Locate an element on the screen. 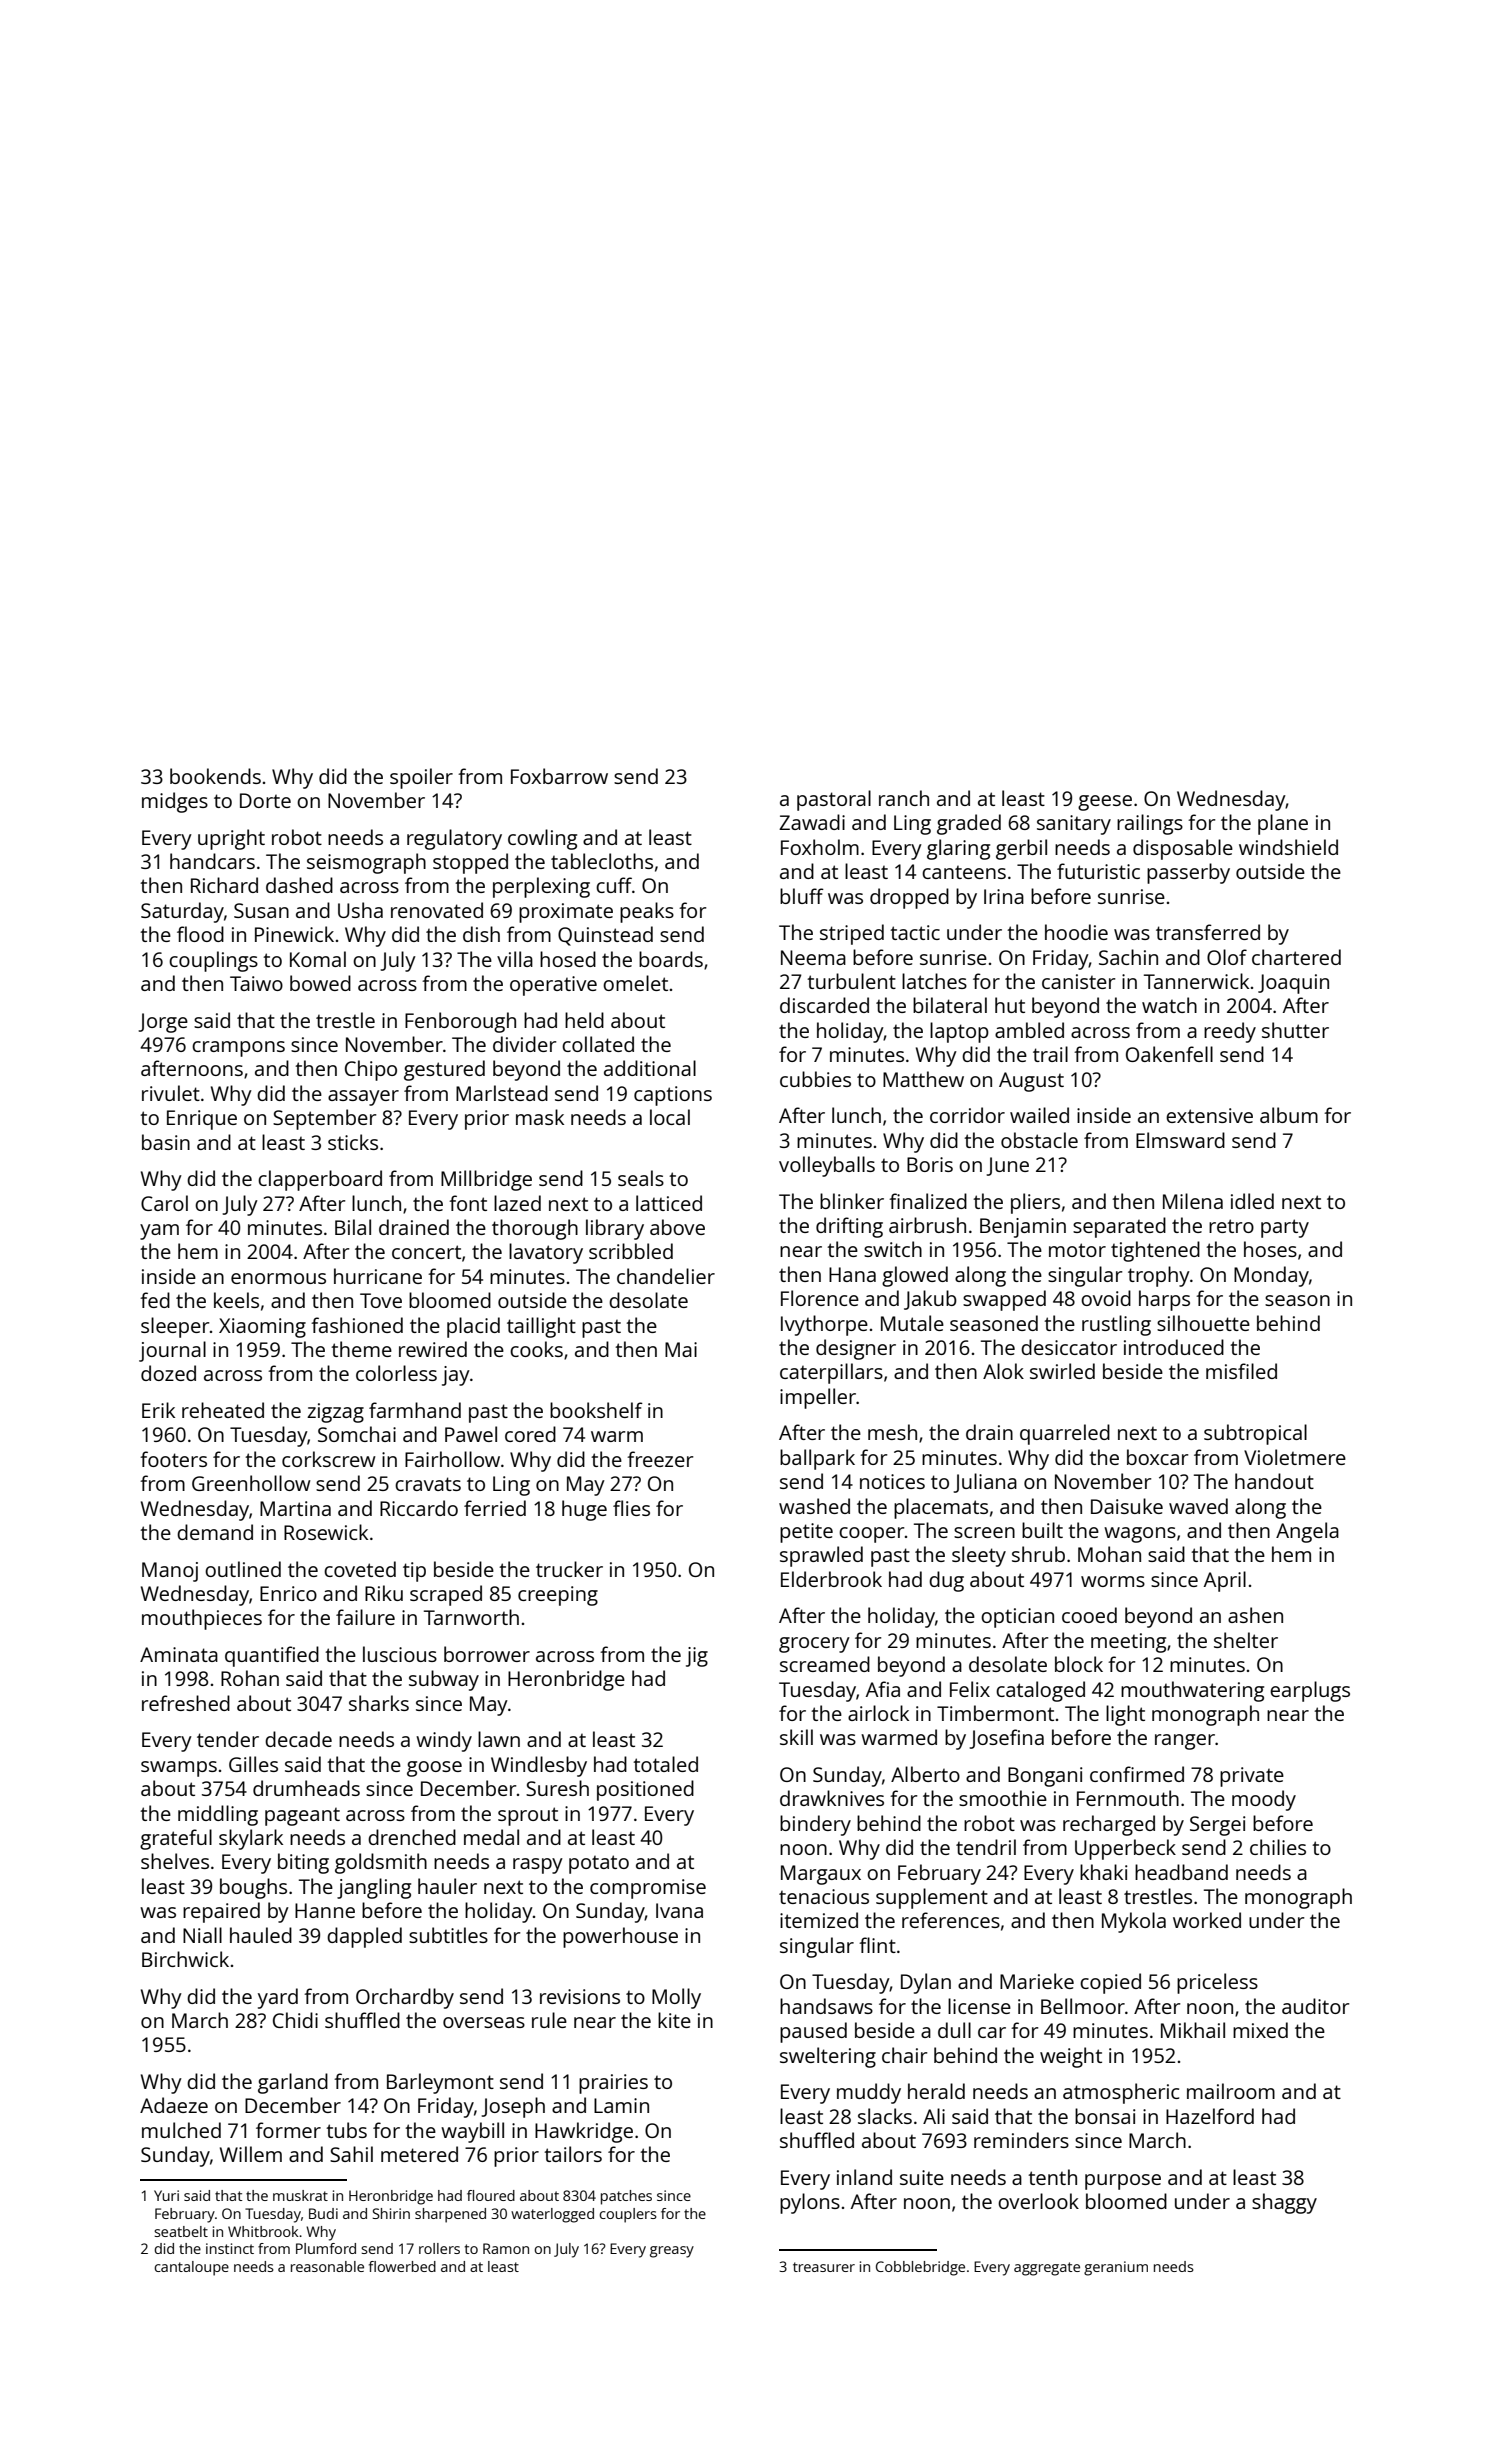 This screenshot has width=1496, height=2464. failure is located at coordinates (365, 1617).
